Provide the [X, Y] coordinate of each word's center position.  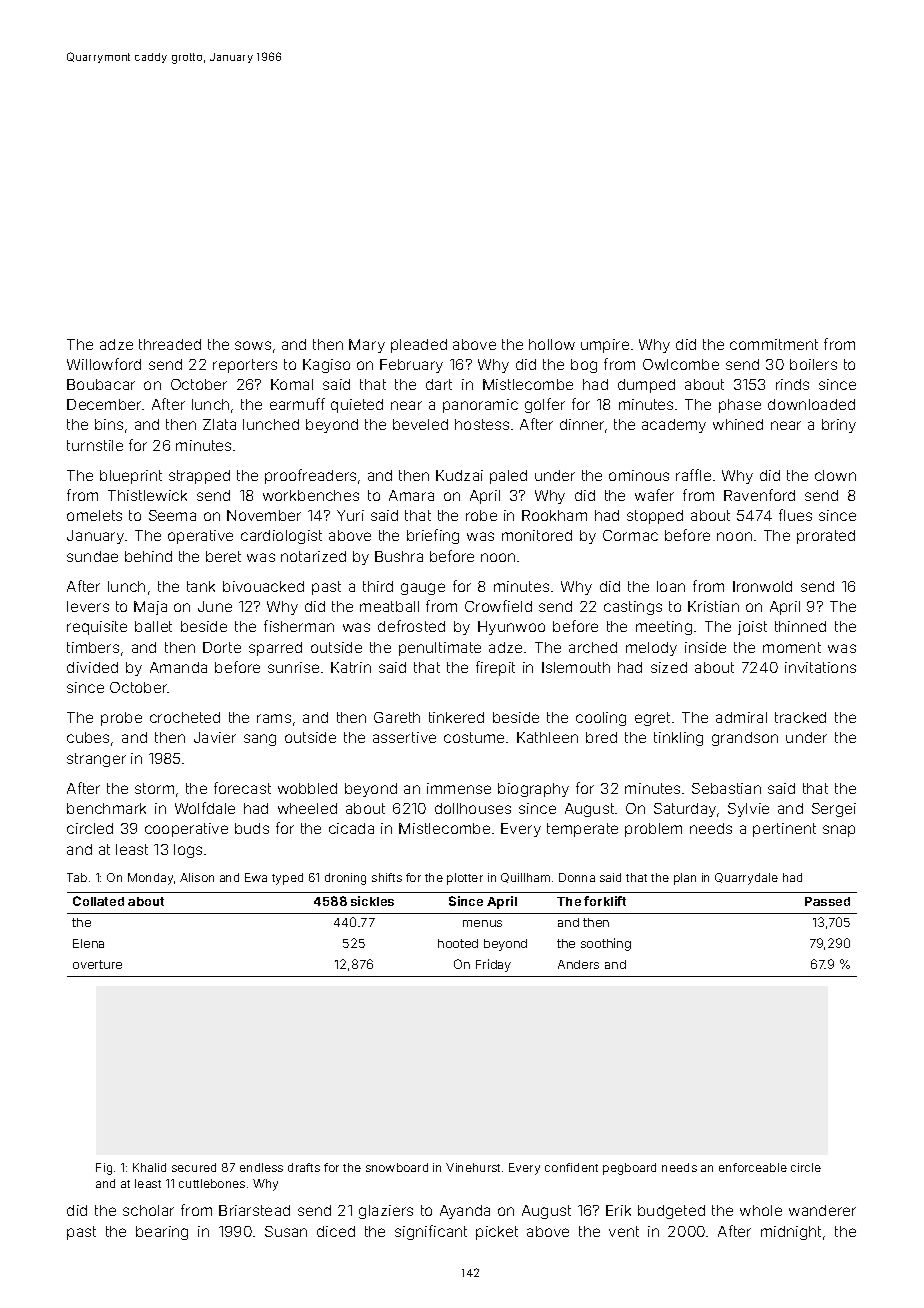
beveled [420, 424]
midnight [791, 1233]
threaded [170, 344]
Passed [827, 901]
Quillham [525, 878]
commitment [774, 344]
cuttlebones [212, 1183]
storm [154, 788]
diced [336, 1231]
